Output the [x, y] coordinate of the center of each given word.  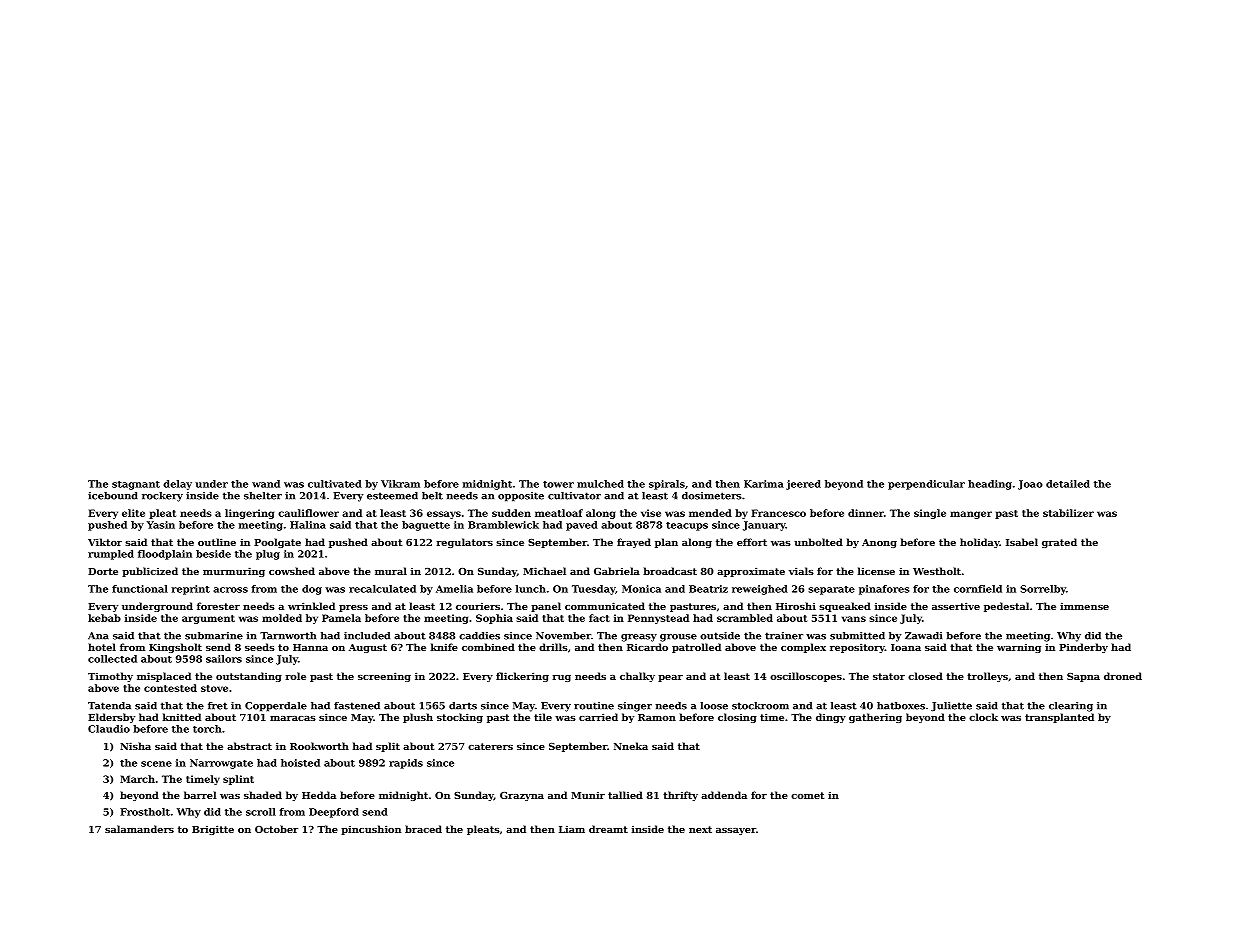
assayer [736, 831]
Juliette [951, 706]
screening [384, 677]
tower [558, 484]
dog [312, 590]
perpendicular [926, 485]
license [876, 571]
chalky [637, 677]
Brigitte [213, 830]
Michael [544, 571]
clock [983, 717]
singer [635, 707]
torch [207, 729]
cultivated [335, 484]
